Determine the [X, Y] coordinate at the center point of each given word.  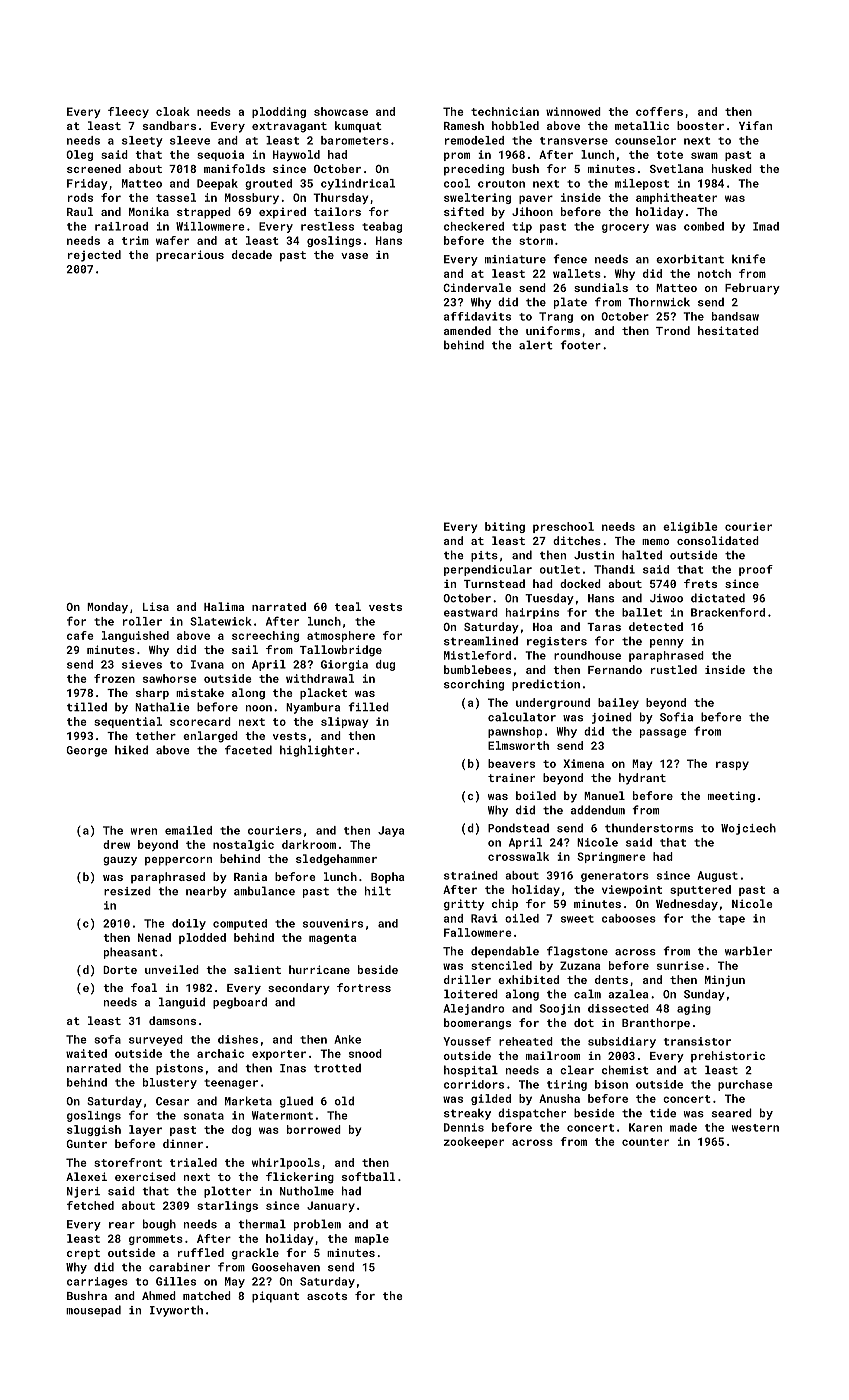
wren [144, 831]
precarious [190, 256]
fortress [364, 987]
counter [645, 1142]
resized [127, 891]
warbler [748, 951]
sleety [142, 141]
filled [369, 707]
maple [372, 1239]
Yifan [755, 125]
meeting [731, 797]
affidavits [477, 316]
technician [505, 111]
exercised [145, 1176]
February [752, 289]
